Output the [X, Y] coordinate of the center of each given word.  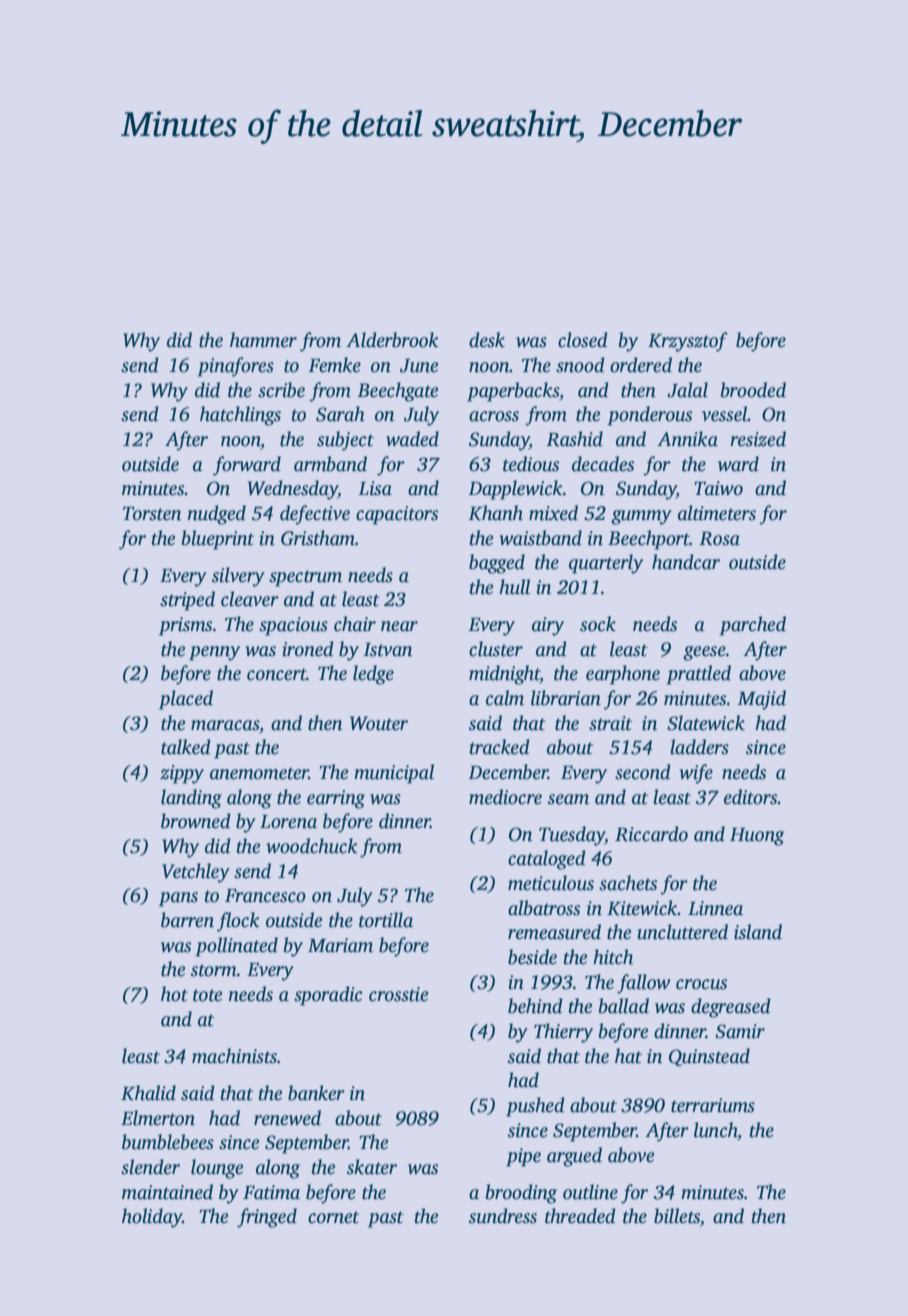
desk [487, 340]
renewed [287, 1118]
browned [196, 821]
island [758, 932]
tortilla [386, 920]
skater [372, 1167]
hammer [263, 340]
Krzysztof [688, 342]
